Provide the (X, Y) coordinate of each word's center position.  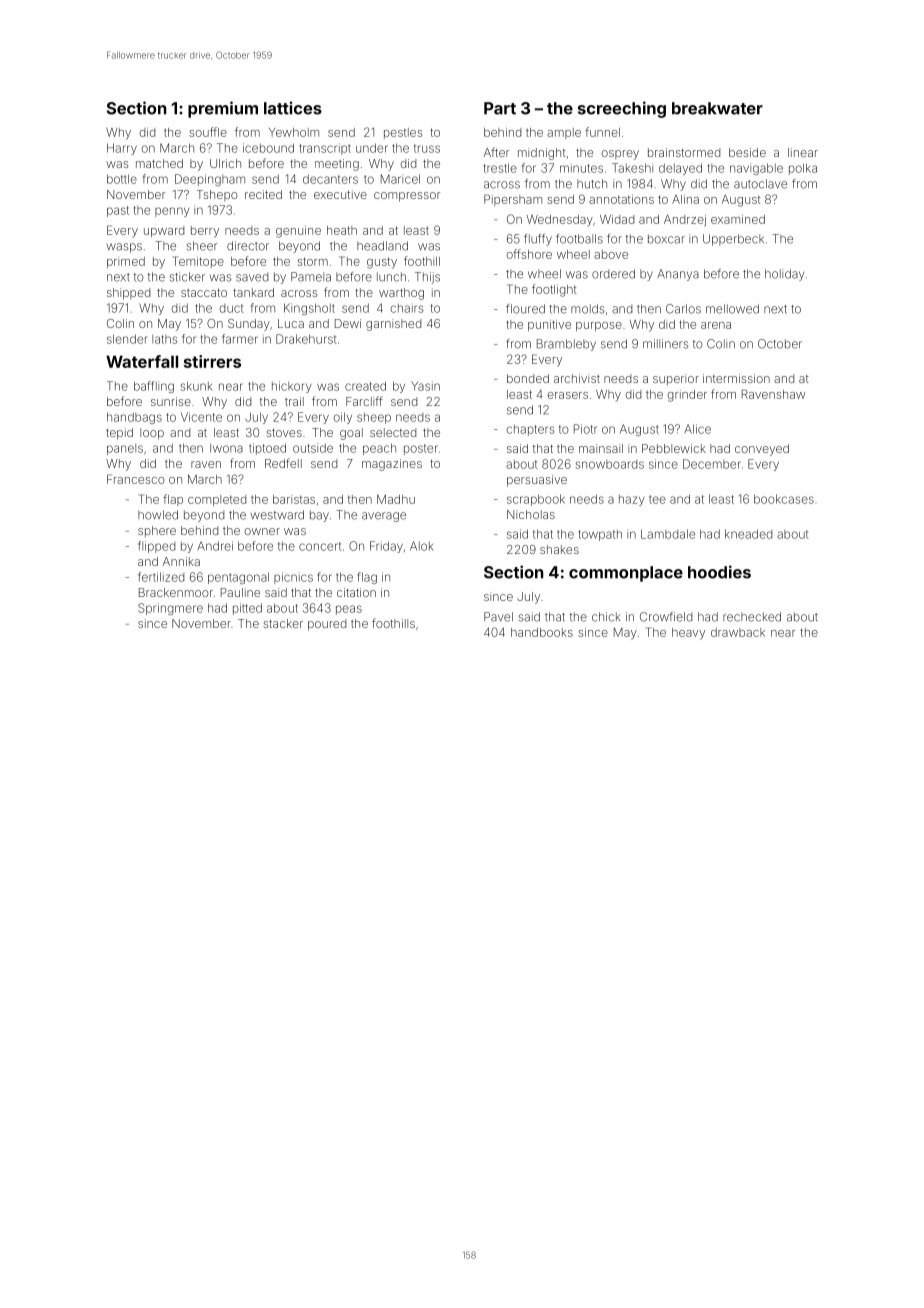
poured (327, 625)
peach (379, 449)
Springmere (170, 609)
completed (217, 500)
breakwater (717, 108)
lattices (293, 108)
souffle (208, 132)
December (712, 464)
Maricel (400, 179)
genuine (298, 232)
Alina (685, 199)
